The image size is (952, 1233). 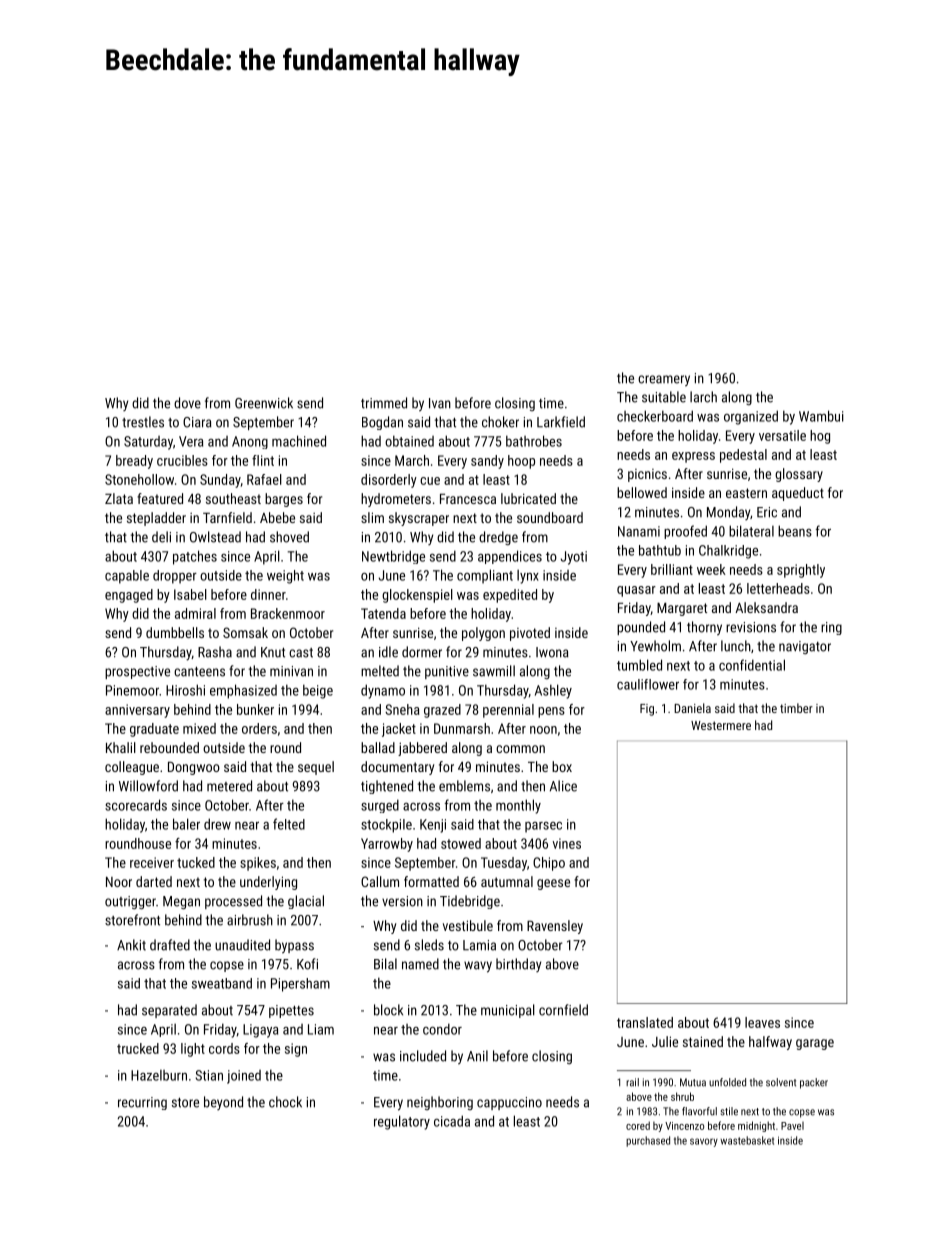 I want to click on polygon, so click(x=483, y=634).
